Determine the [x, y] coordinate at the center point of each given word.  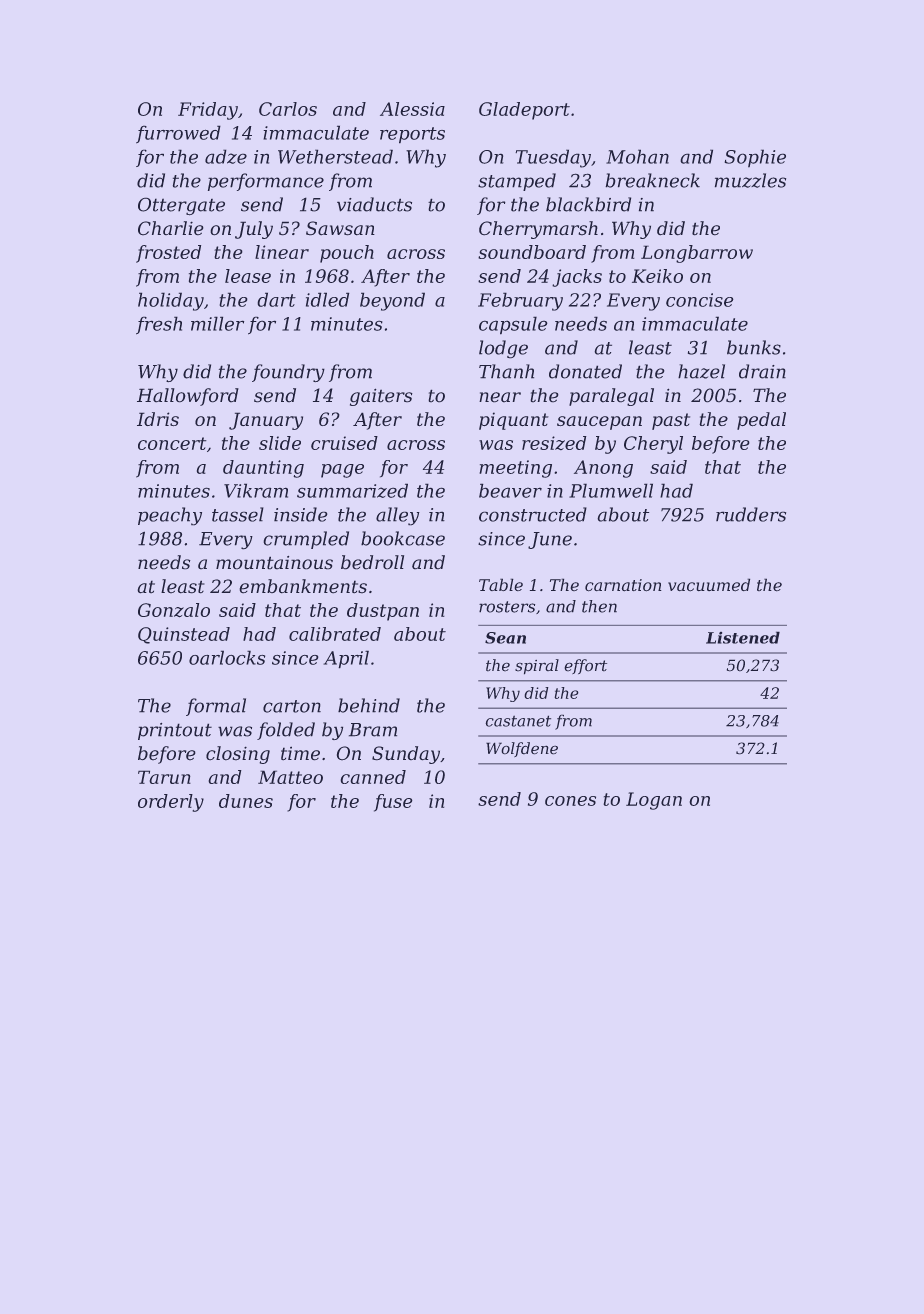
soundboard [532, 252]
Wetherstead [335, 156]
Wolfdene [522, 749]
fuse [393, 803]
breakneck [652, 180]
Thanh [506, 371]
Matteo [290, 777]
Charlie [171, 228]
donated [585, 371]
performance [266, 182]
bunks [754, 347]
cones [570, 801]
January [266, 421]
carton [292, 706]
